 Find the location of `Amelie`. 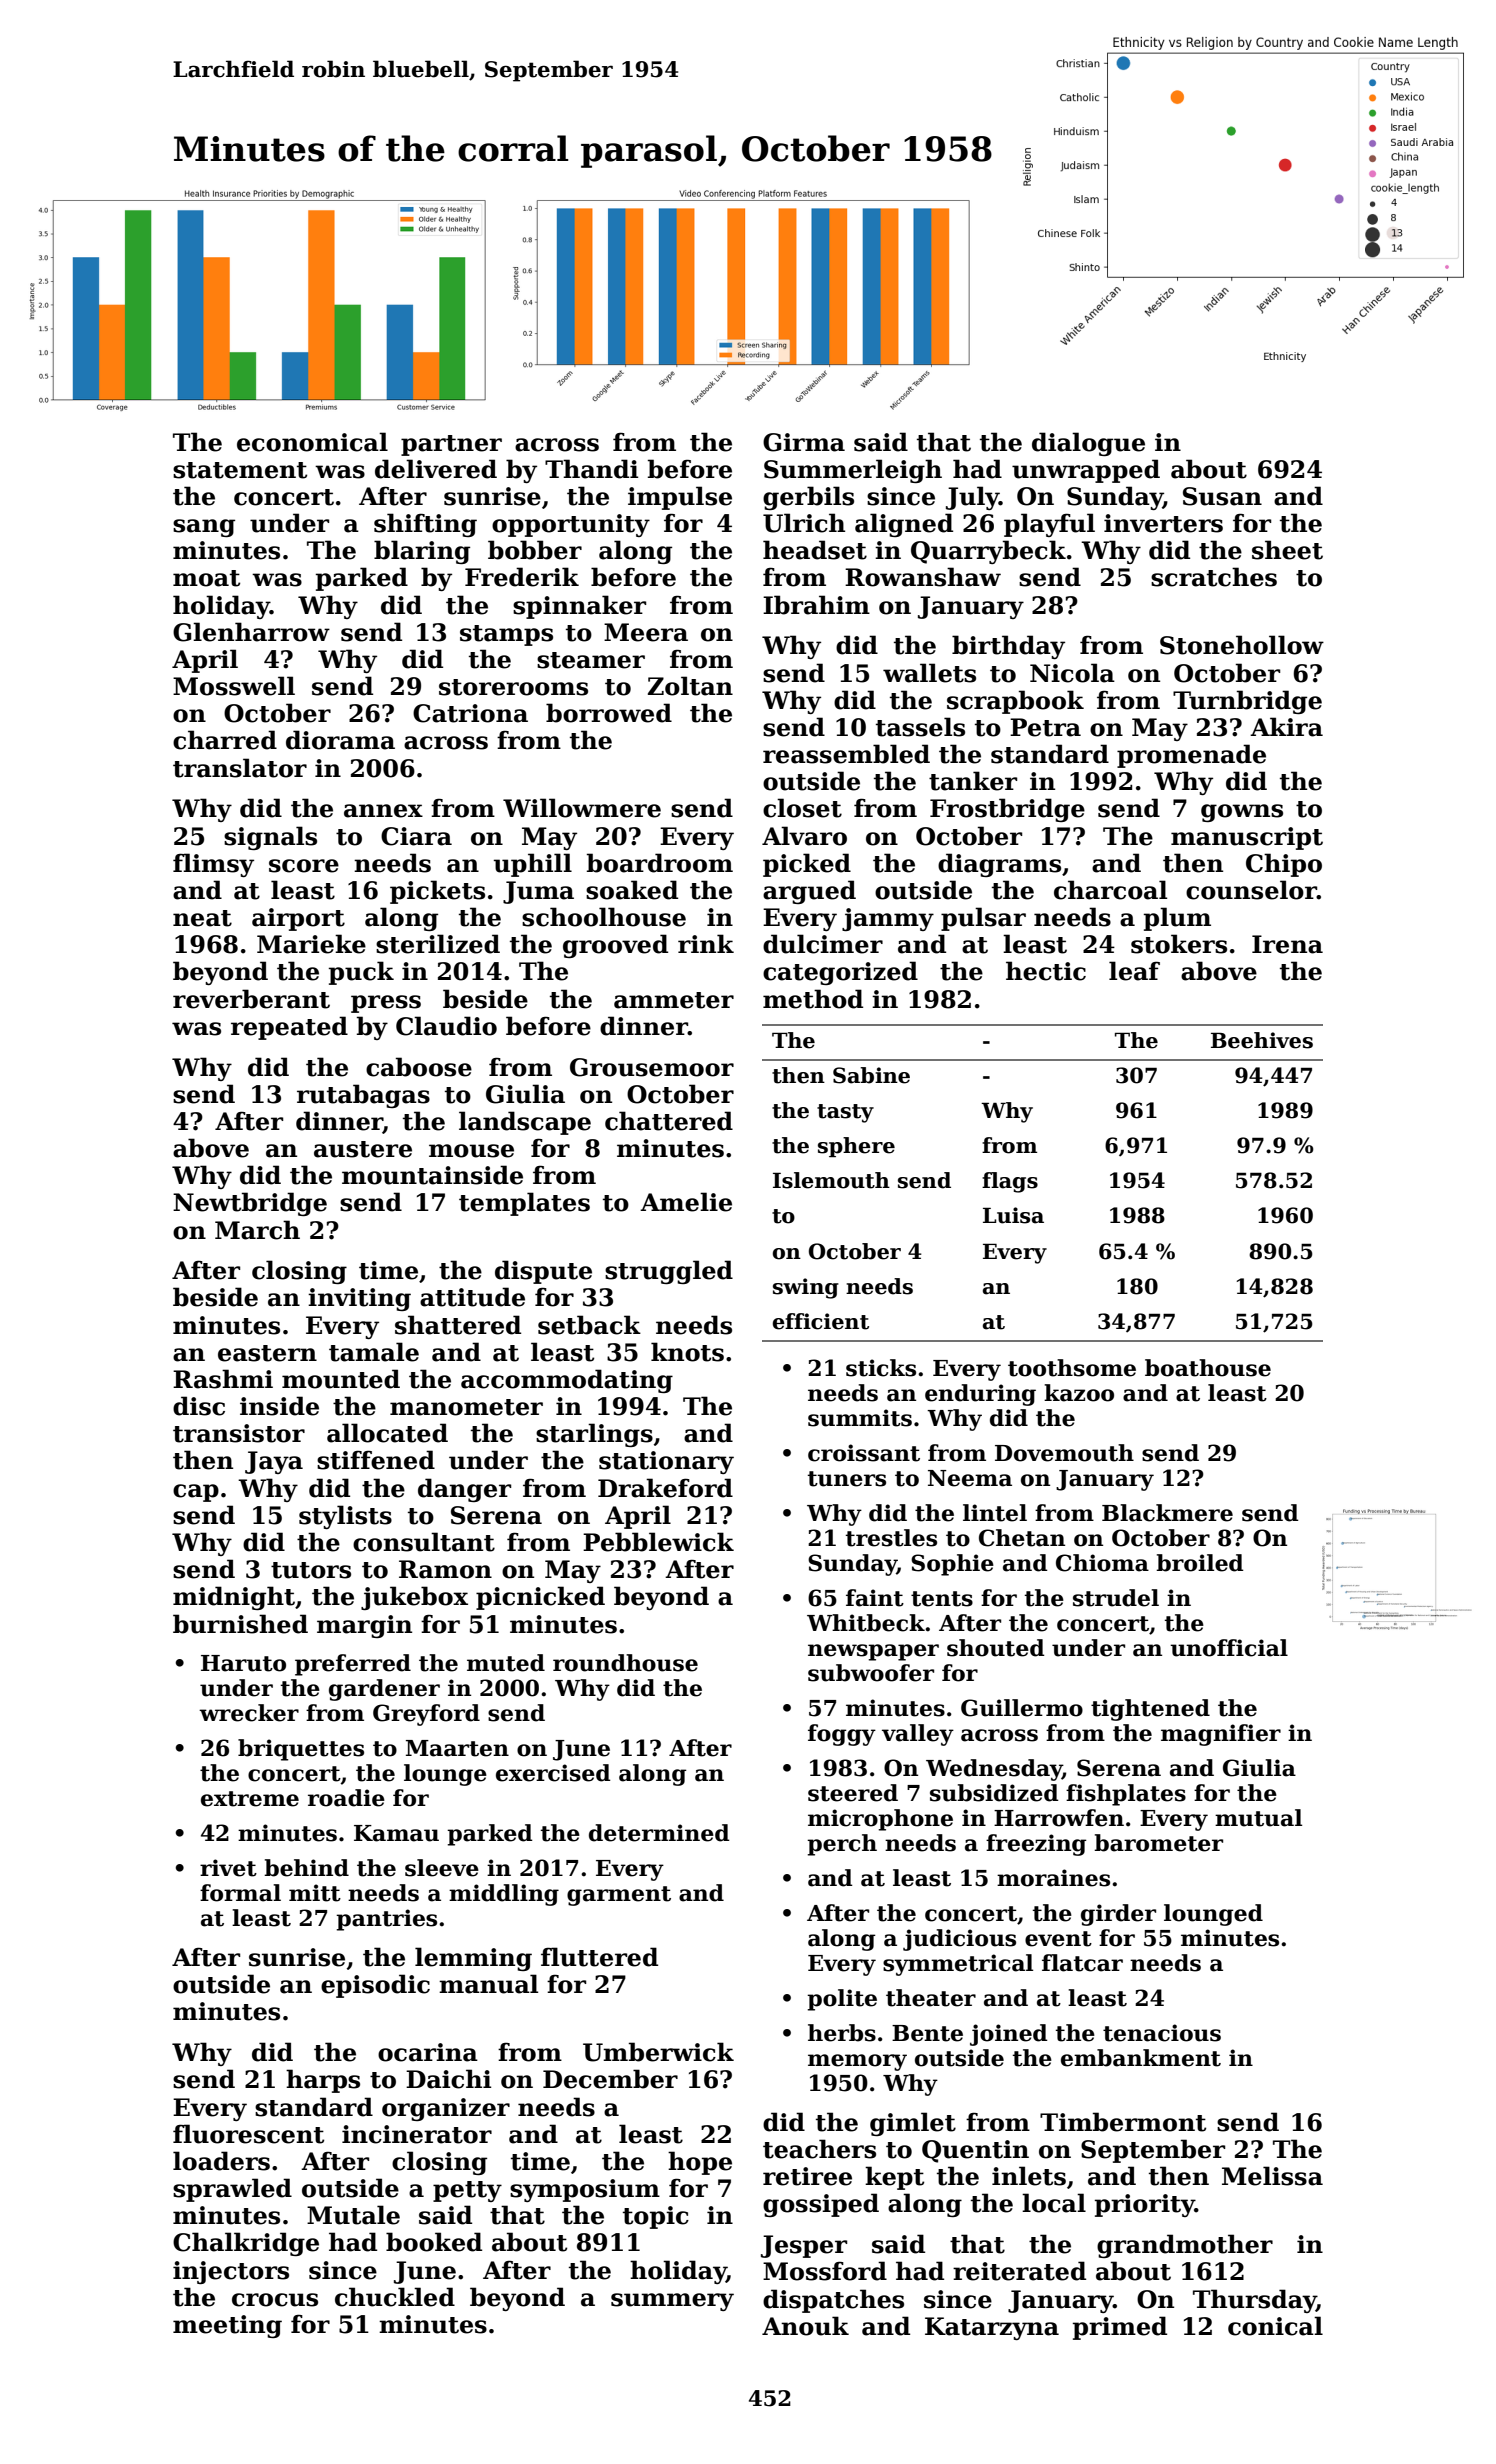

Amelie is located at coordinates (686, 1202).
